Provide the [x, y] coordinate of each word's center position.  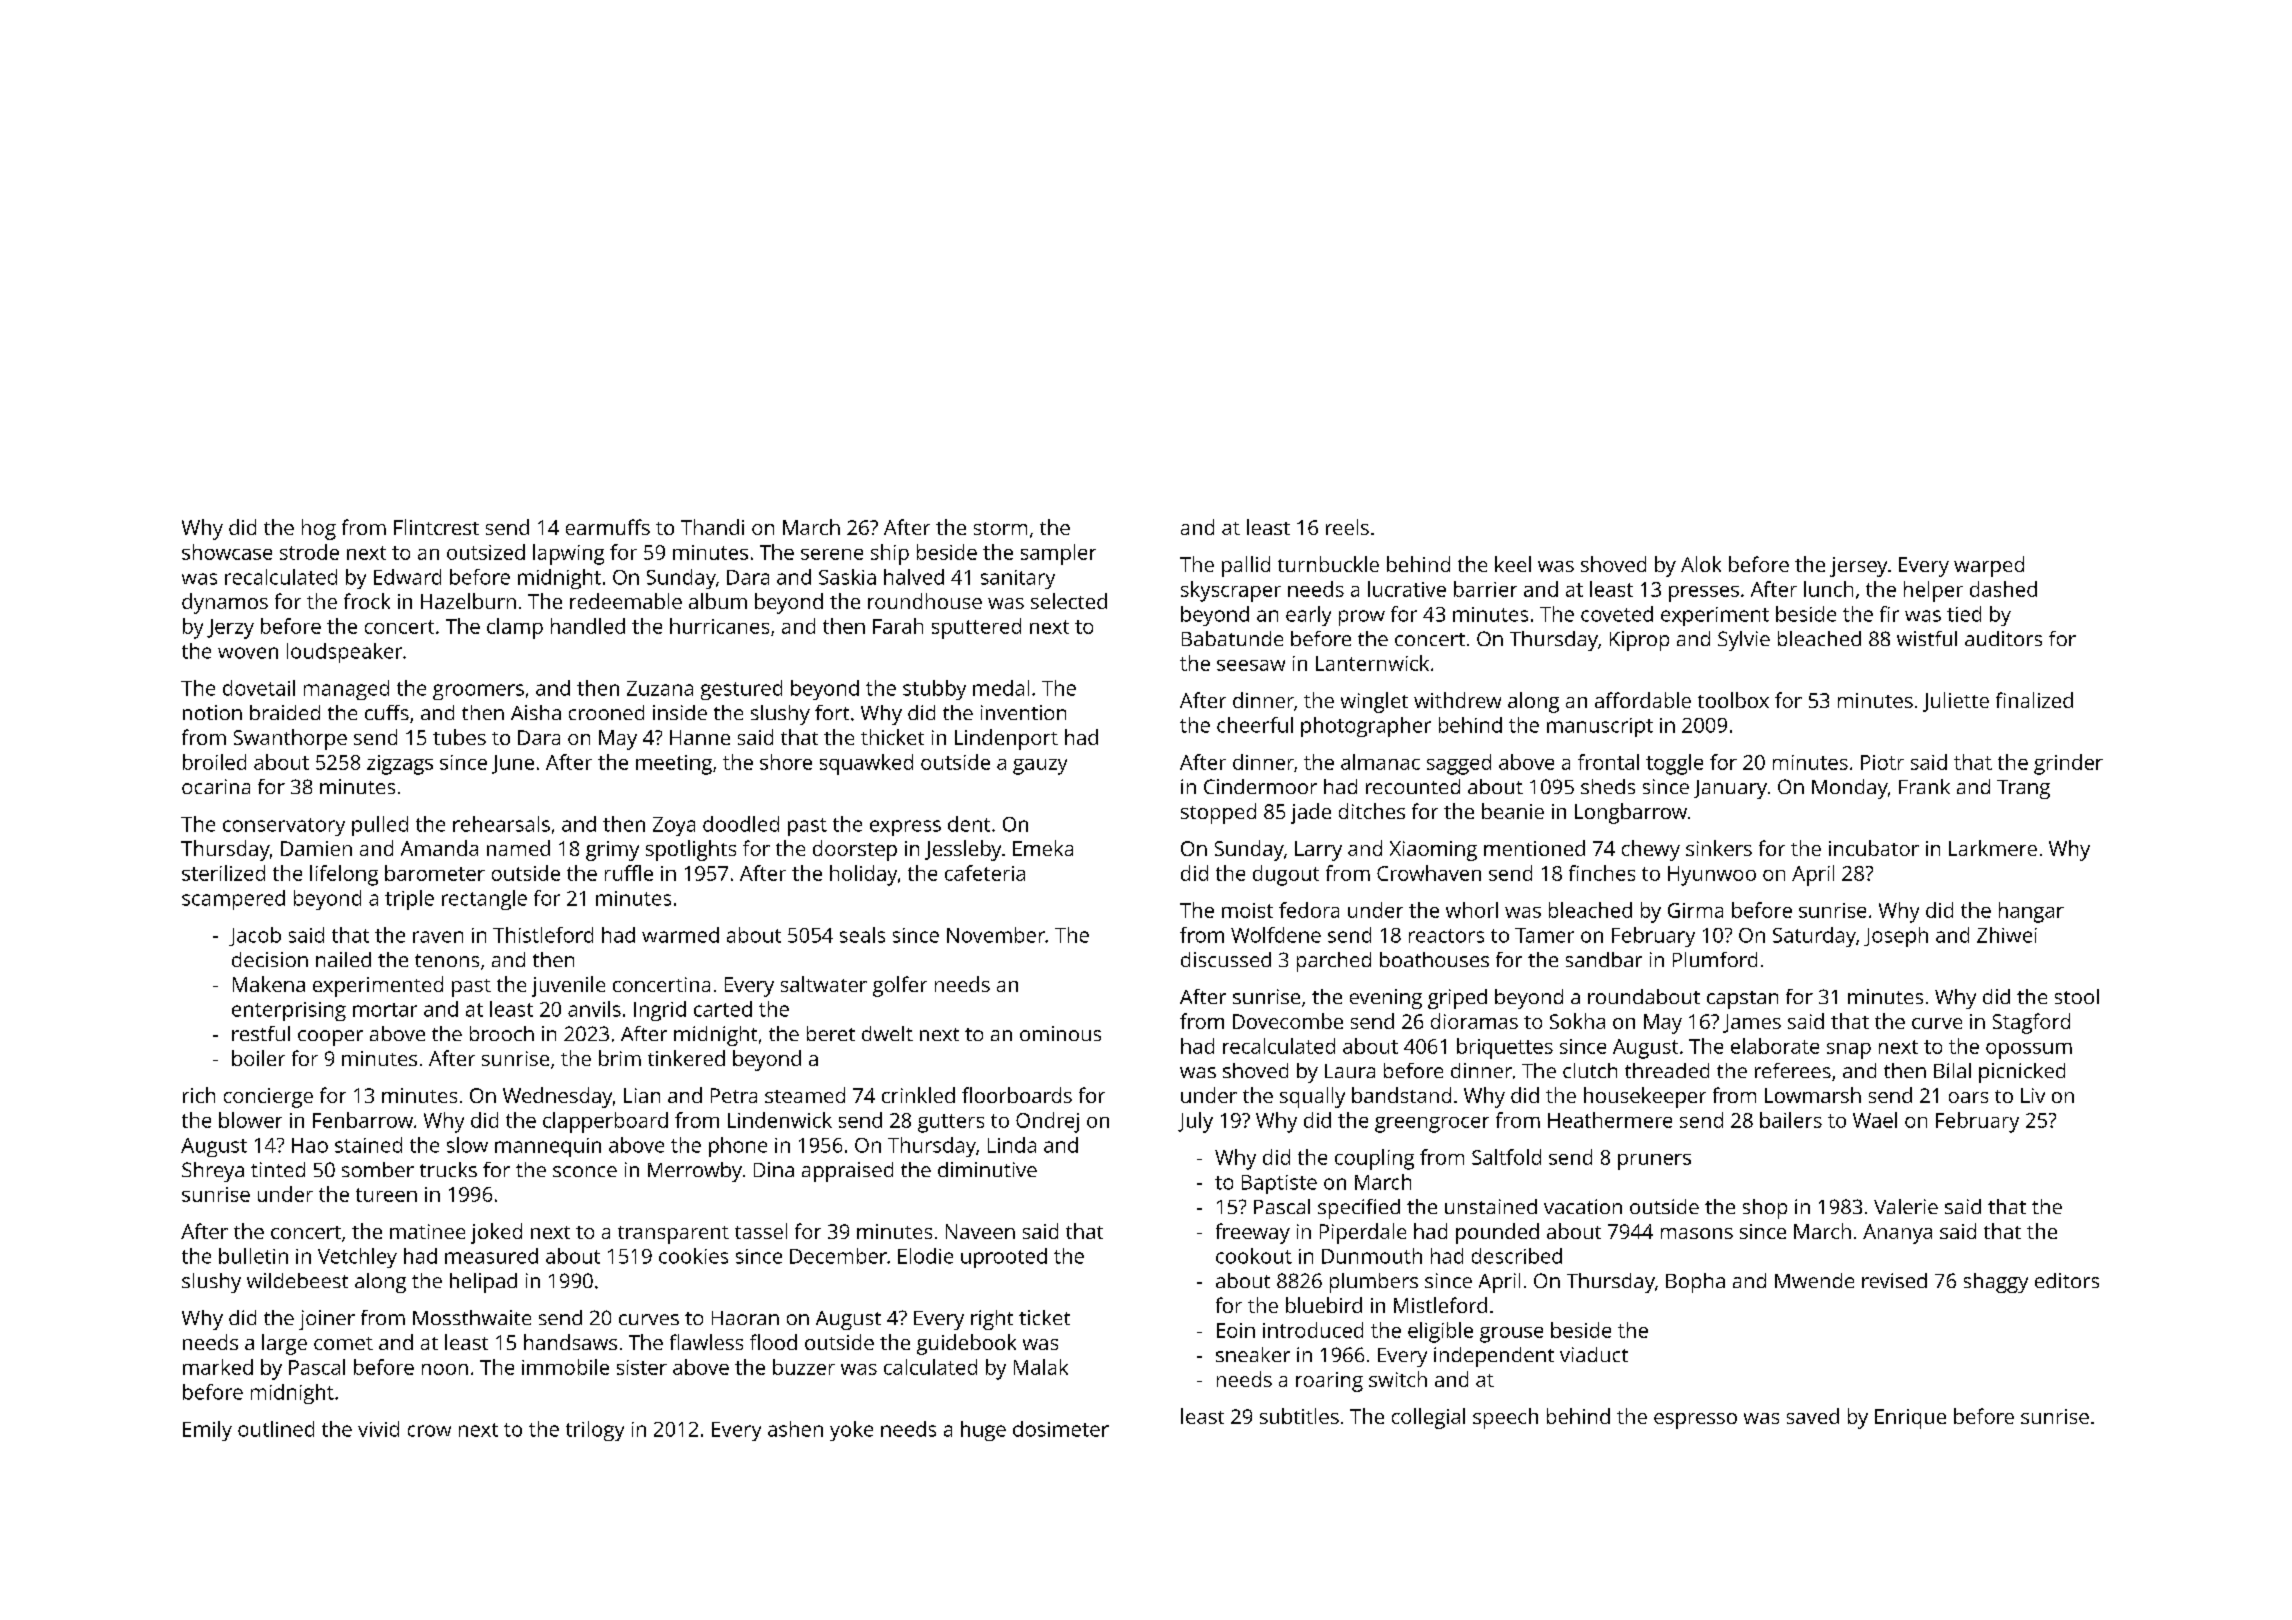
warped [1989, 566]
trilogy [595, 1431]
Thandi [712, 527]
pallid [1246, 566]
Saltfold [1506, 1157]
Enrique [1910, 1419]
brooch [502, 1033]
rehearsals [501, 824]
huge [983, 1431]
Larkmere [1993, 848]
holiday [863, 875]
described [1517, 1256]
